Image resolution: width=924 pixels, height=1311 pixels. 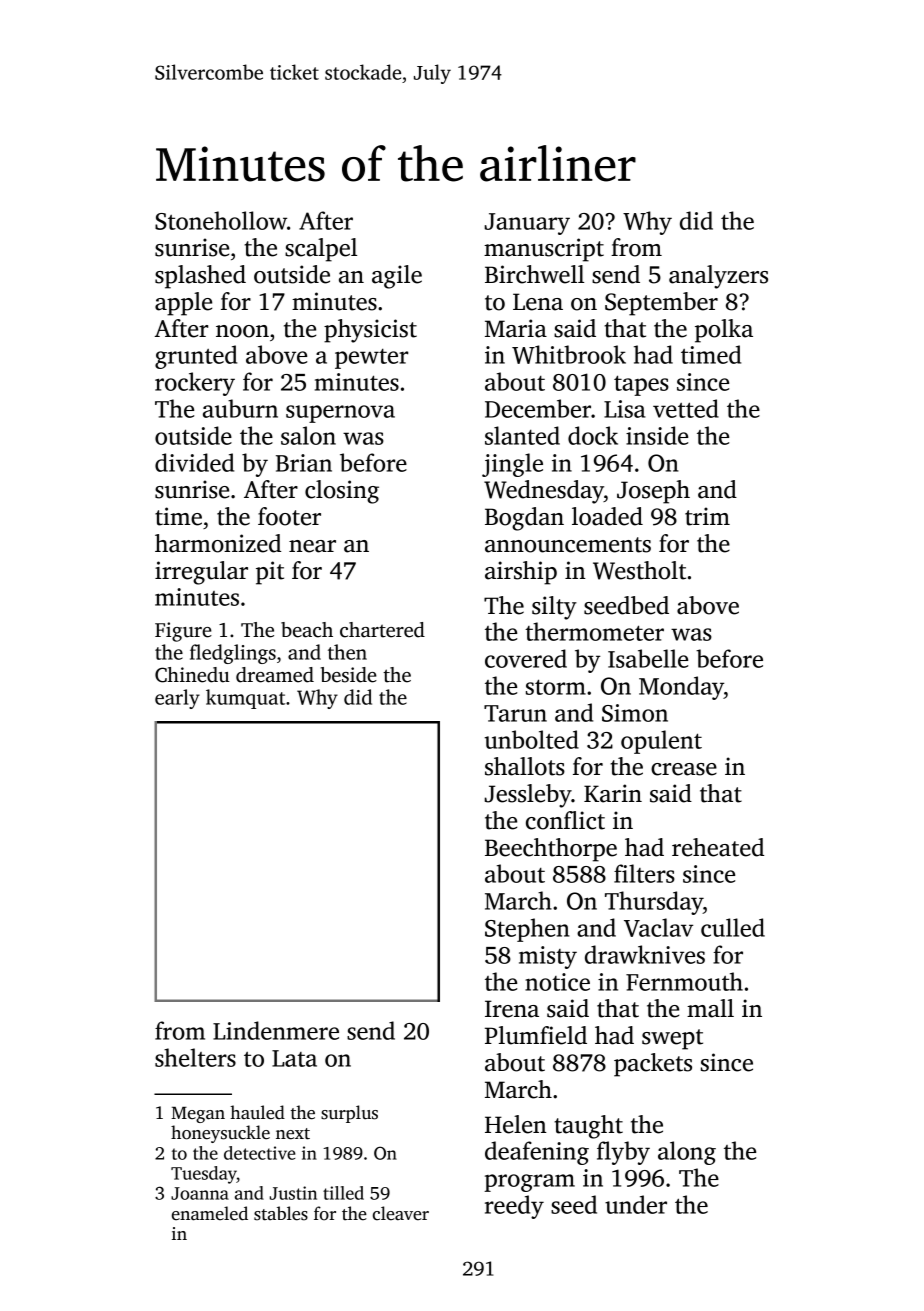 I want to click on polka, so click(x=724, y=331).
